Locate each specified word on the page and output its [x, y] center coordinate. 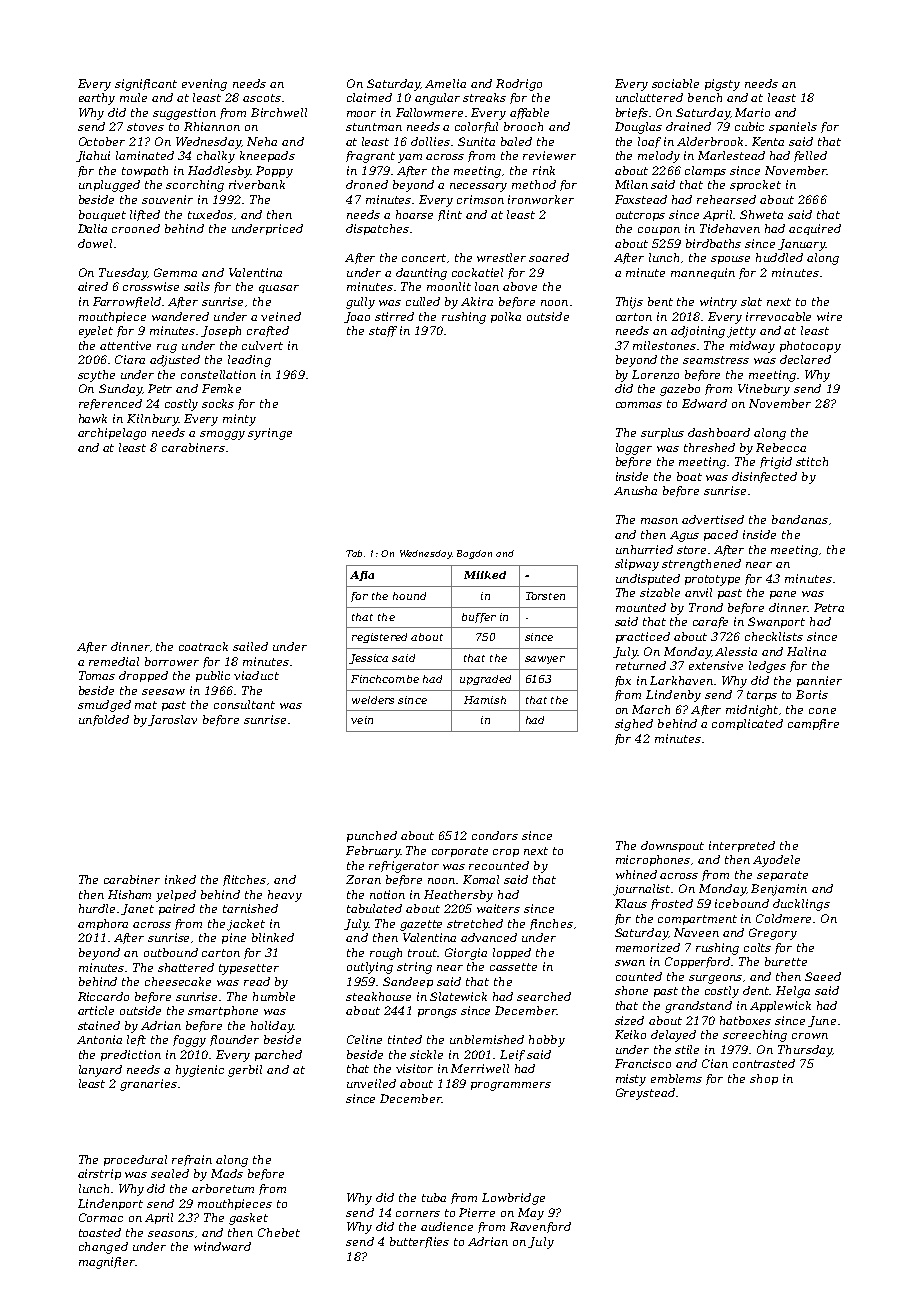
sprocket [755, 185]
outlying [370, 968]
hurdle [97, 908]
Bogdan [474, 554]
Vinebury [764, 390]
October [102, 141]
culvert [262, 345]
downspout [672, 846]
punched [372, 836]
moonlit [449, 286]
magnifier [107, 1263]
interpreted [742, 846]
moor [361, 114]
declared [805, 359]
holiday [272, 1027]
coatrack [203, 646]
